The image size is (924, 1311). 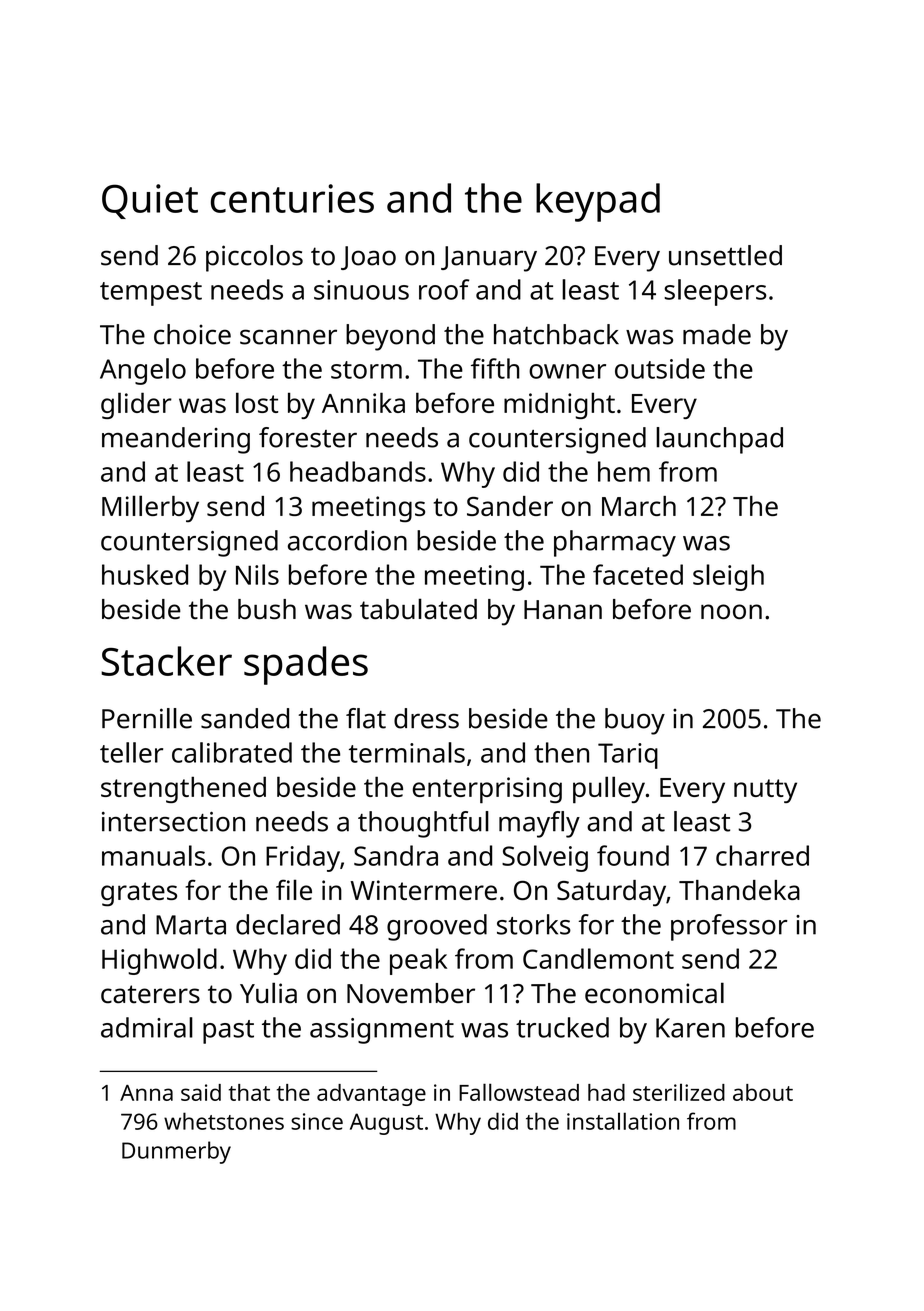 What do you see at coordinates (150, 201) in the document?
I see `Quiet` at bounding box center [150, 201].
